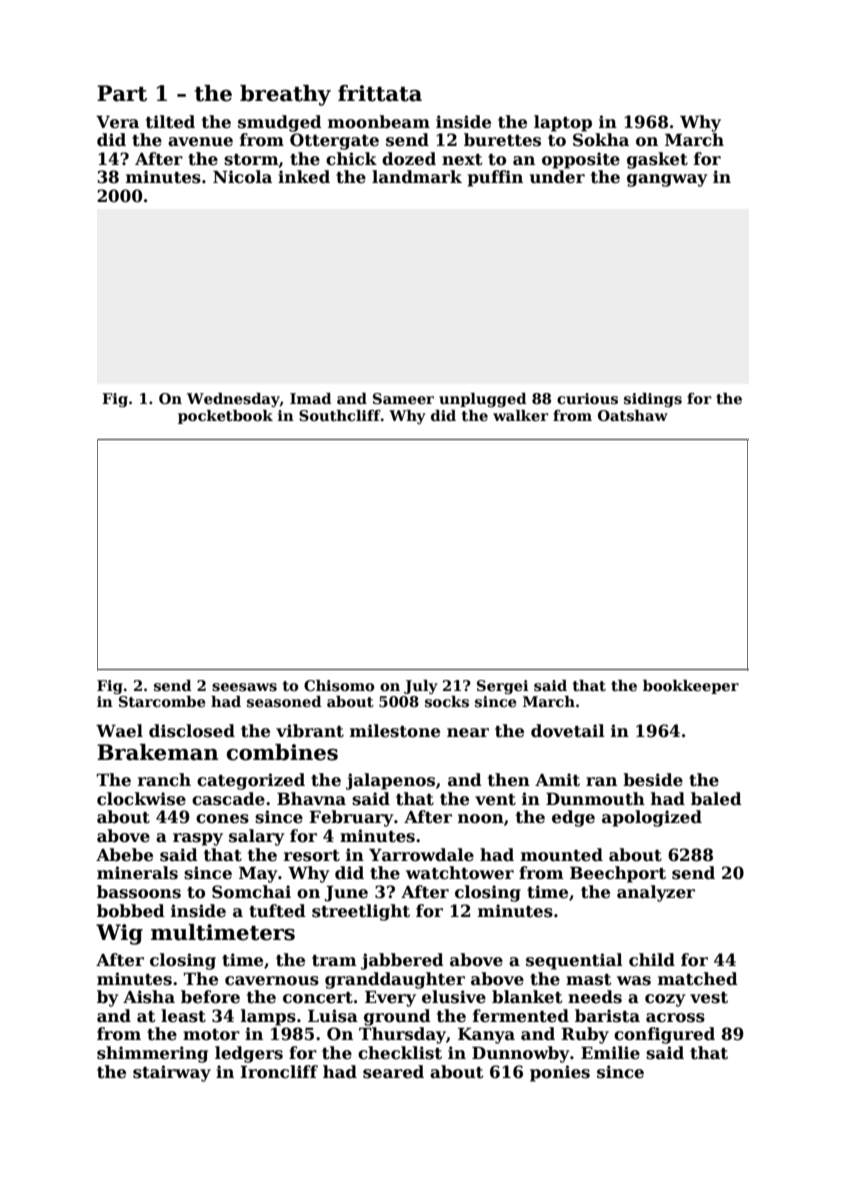  Describe the element at coordinates (233, 400) in the image. I see `Wednesday` at that location.
